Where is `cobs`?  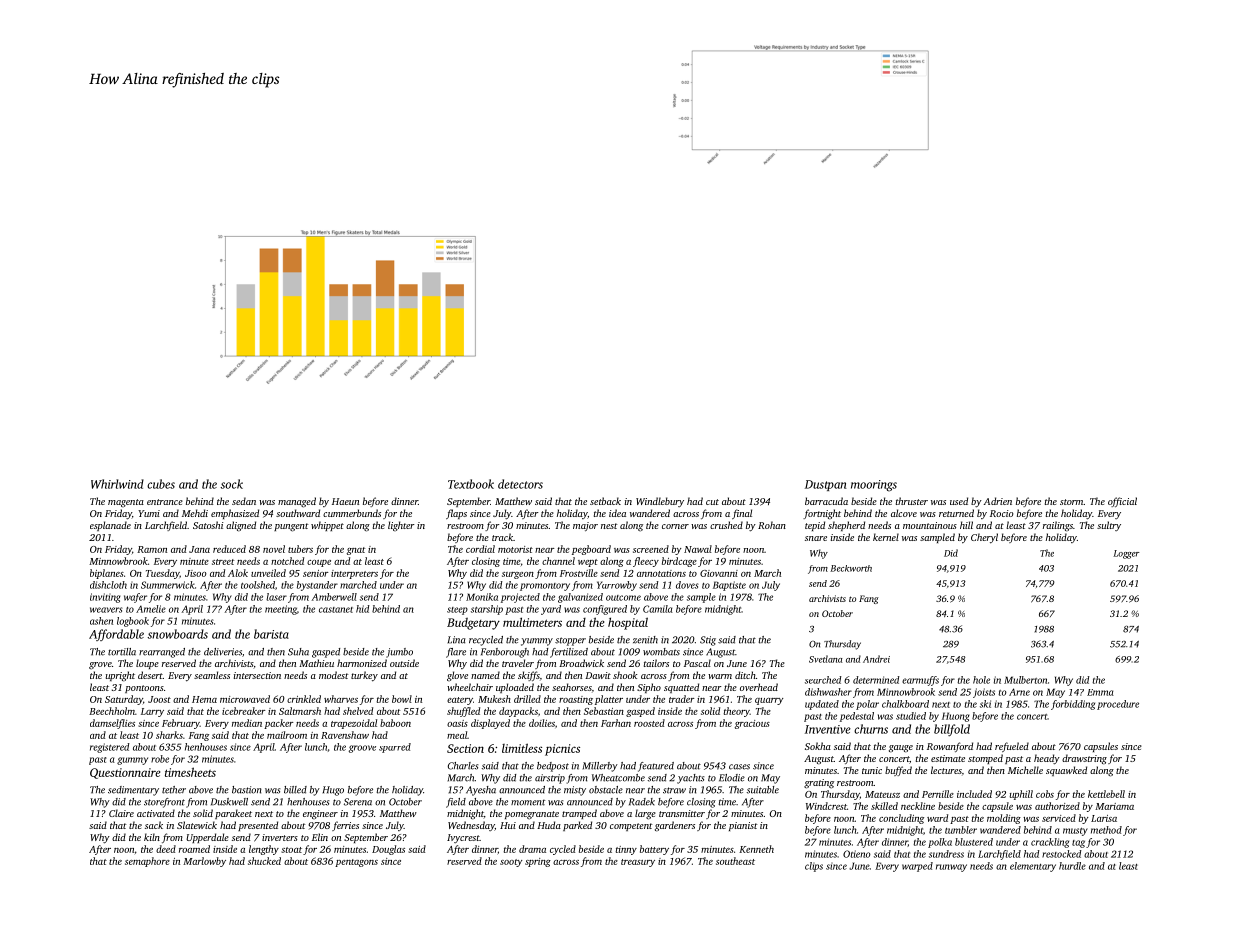
cobs is located at coordinates (1045, 794).
